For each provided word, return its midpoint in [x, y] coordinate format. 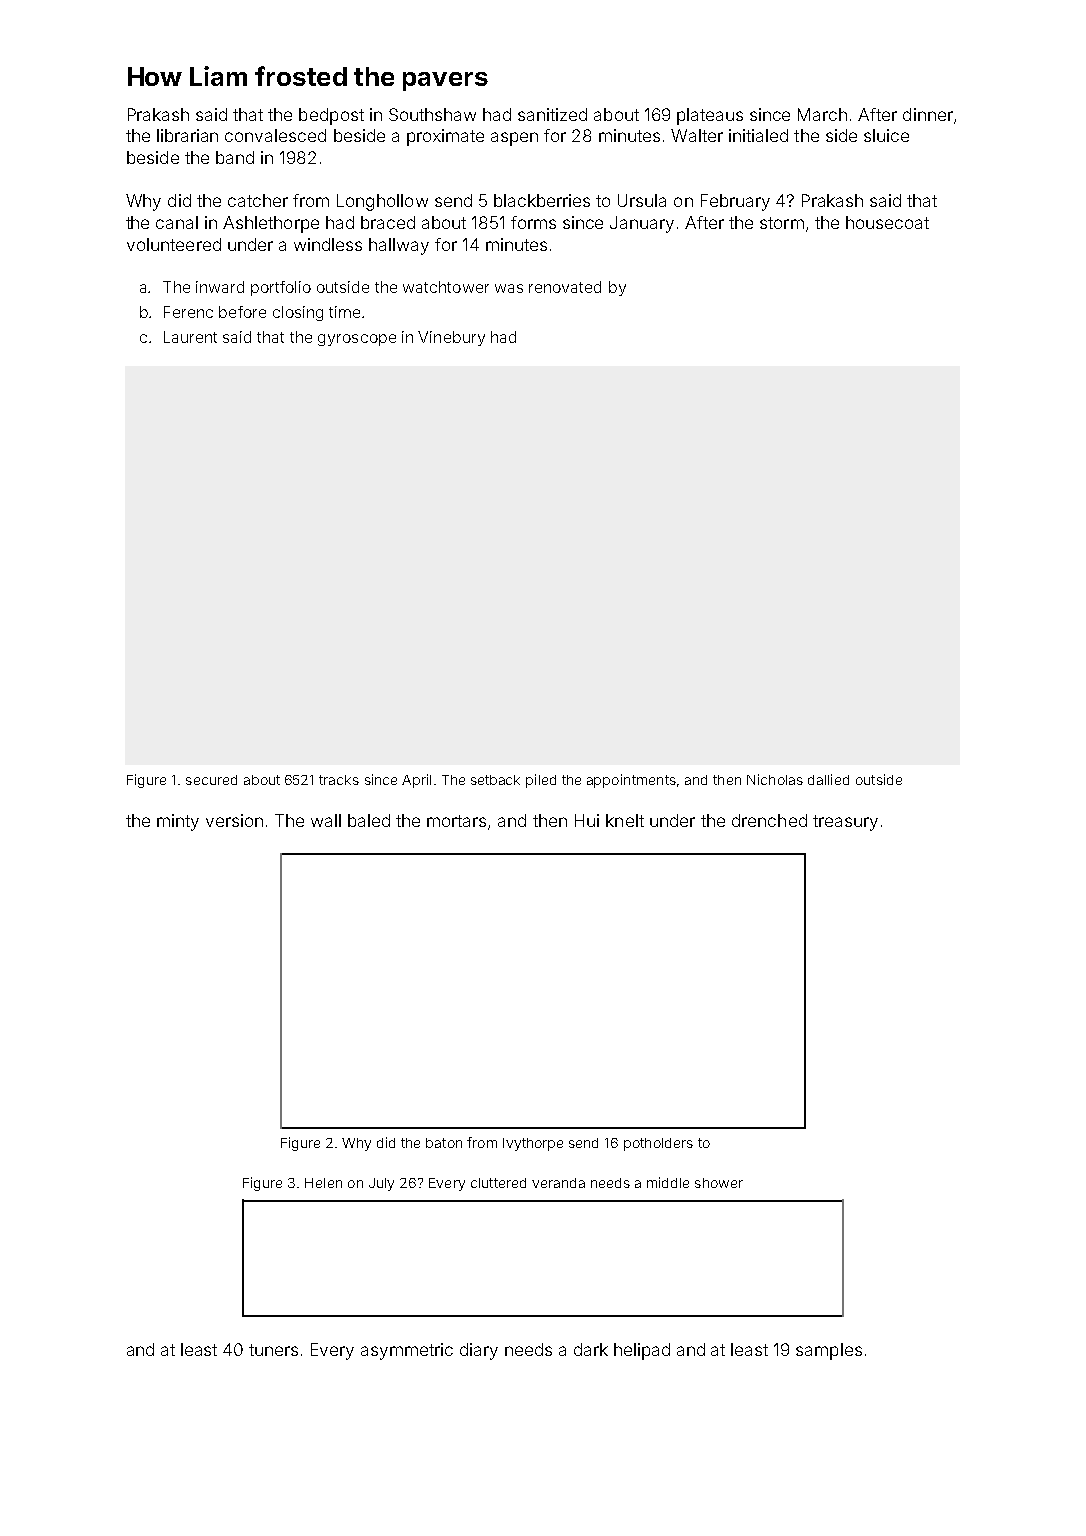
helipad [642, 1351]
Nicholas [775, 779]
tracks [339, 780]
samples [829, 1351]
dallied [828, 779]
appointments [631, 781]
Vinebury [451, 338]
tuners [273, 1350]
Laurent [190, 337]
